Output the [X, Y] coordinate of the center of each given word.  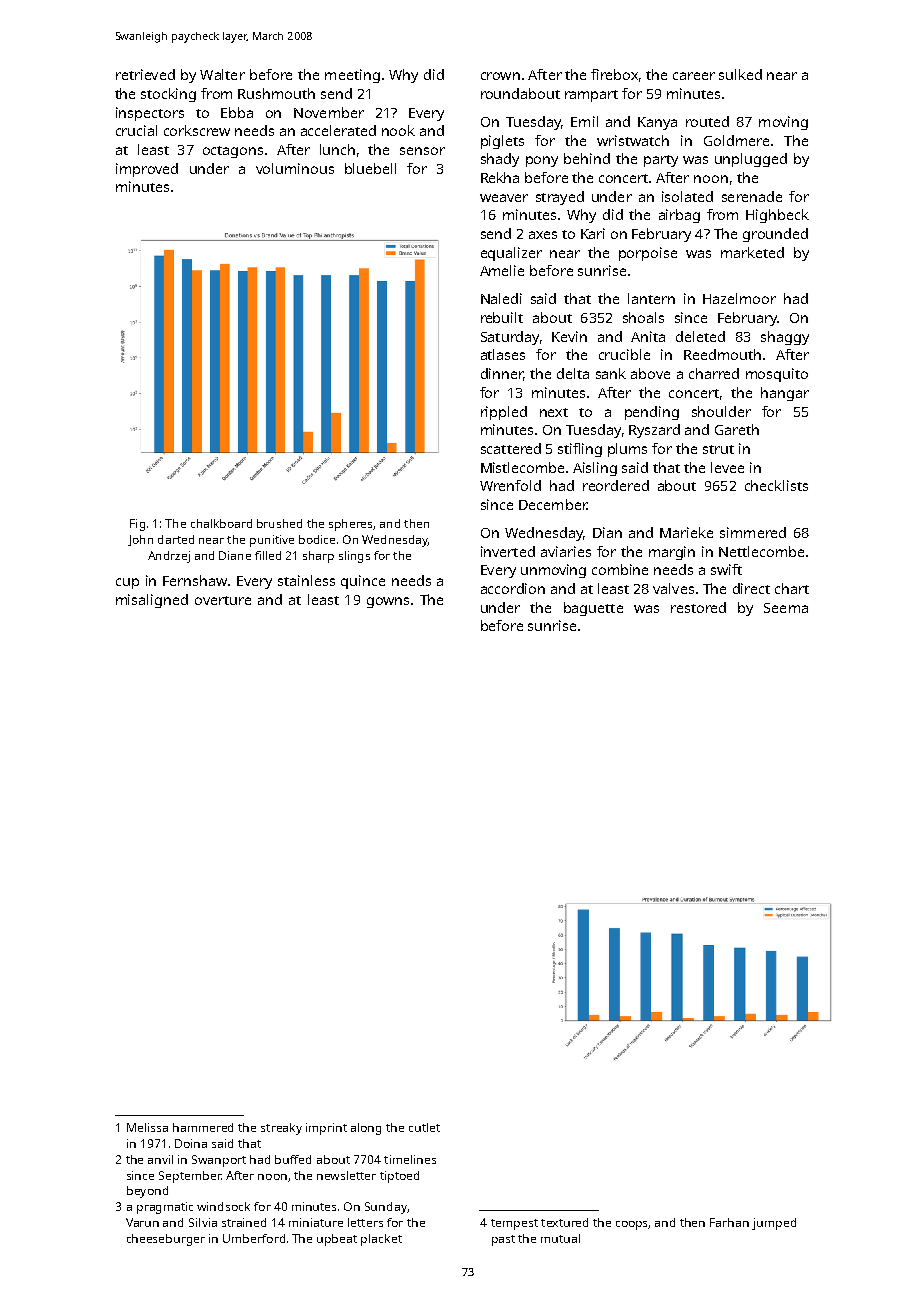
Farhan [729, 1222]
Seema [786, 608]
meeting [352, 76]
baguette [593, 609]
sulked [740, 74]
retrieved [145, 74]
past [503, 1240]
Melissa [147, 1127]
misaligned [152, 601]
